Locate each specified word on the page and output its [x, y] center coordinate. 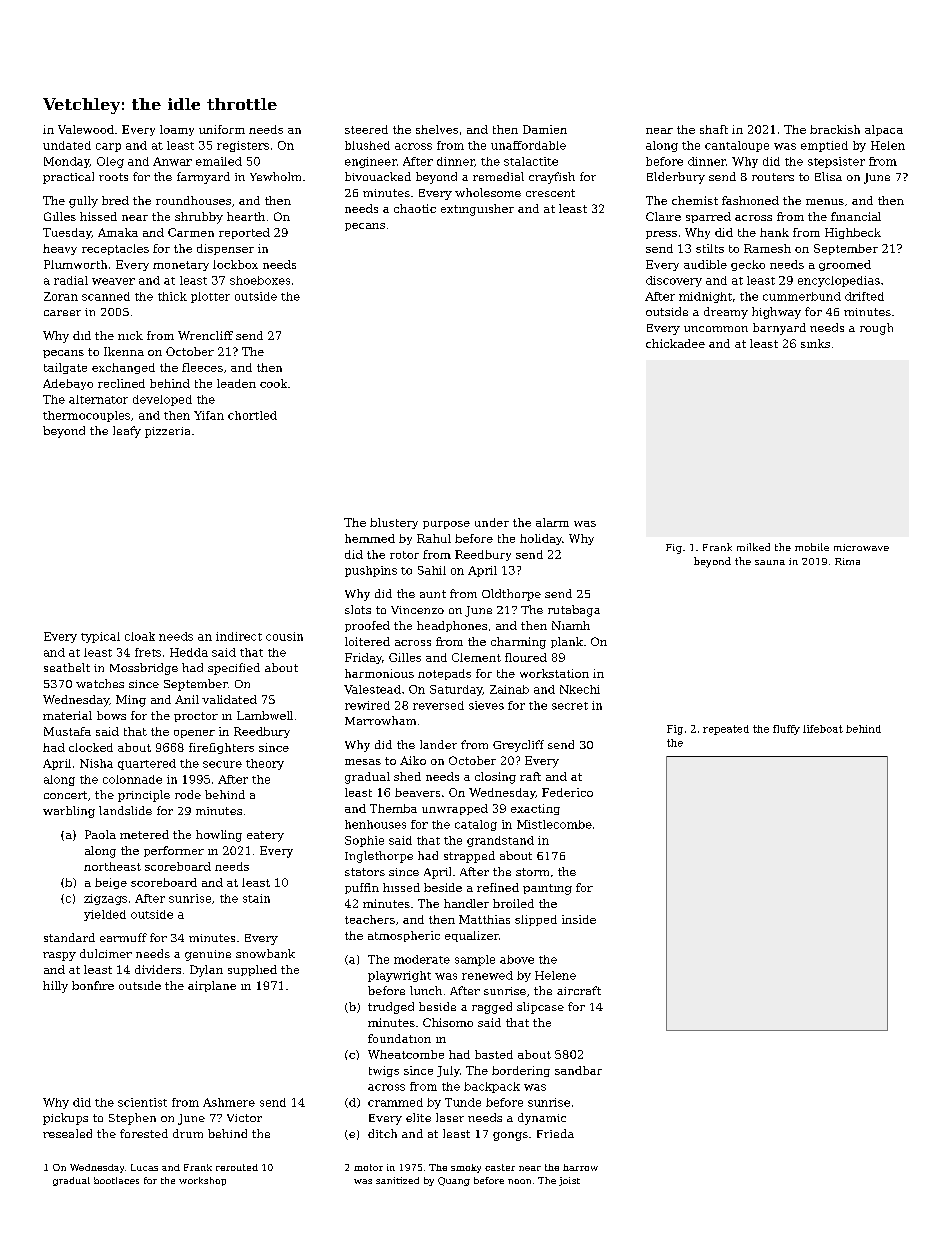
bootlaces [116, 1180]
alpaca [884, 130]
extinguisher [477, 210]
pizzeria [167, 432]
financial [856, 216]
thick [172, 296]
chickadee [675, 343]
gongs [510, 1136]
